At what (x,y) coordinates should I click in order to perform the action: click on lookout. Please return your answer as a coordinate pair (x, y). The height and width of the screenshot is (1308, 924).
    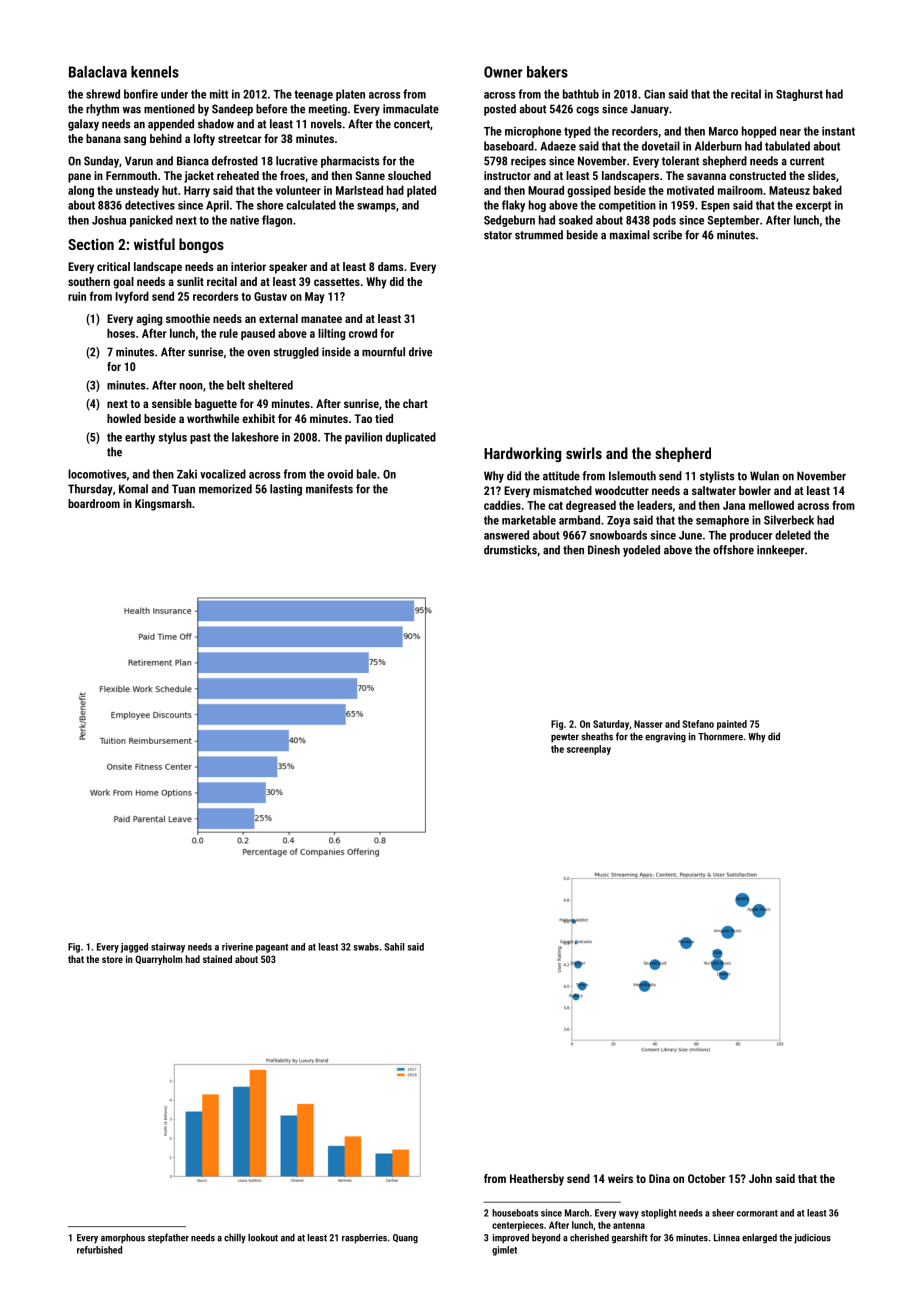
    Looking at the image, I should click on (263, 1237).
